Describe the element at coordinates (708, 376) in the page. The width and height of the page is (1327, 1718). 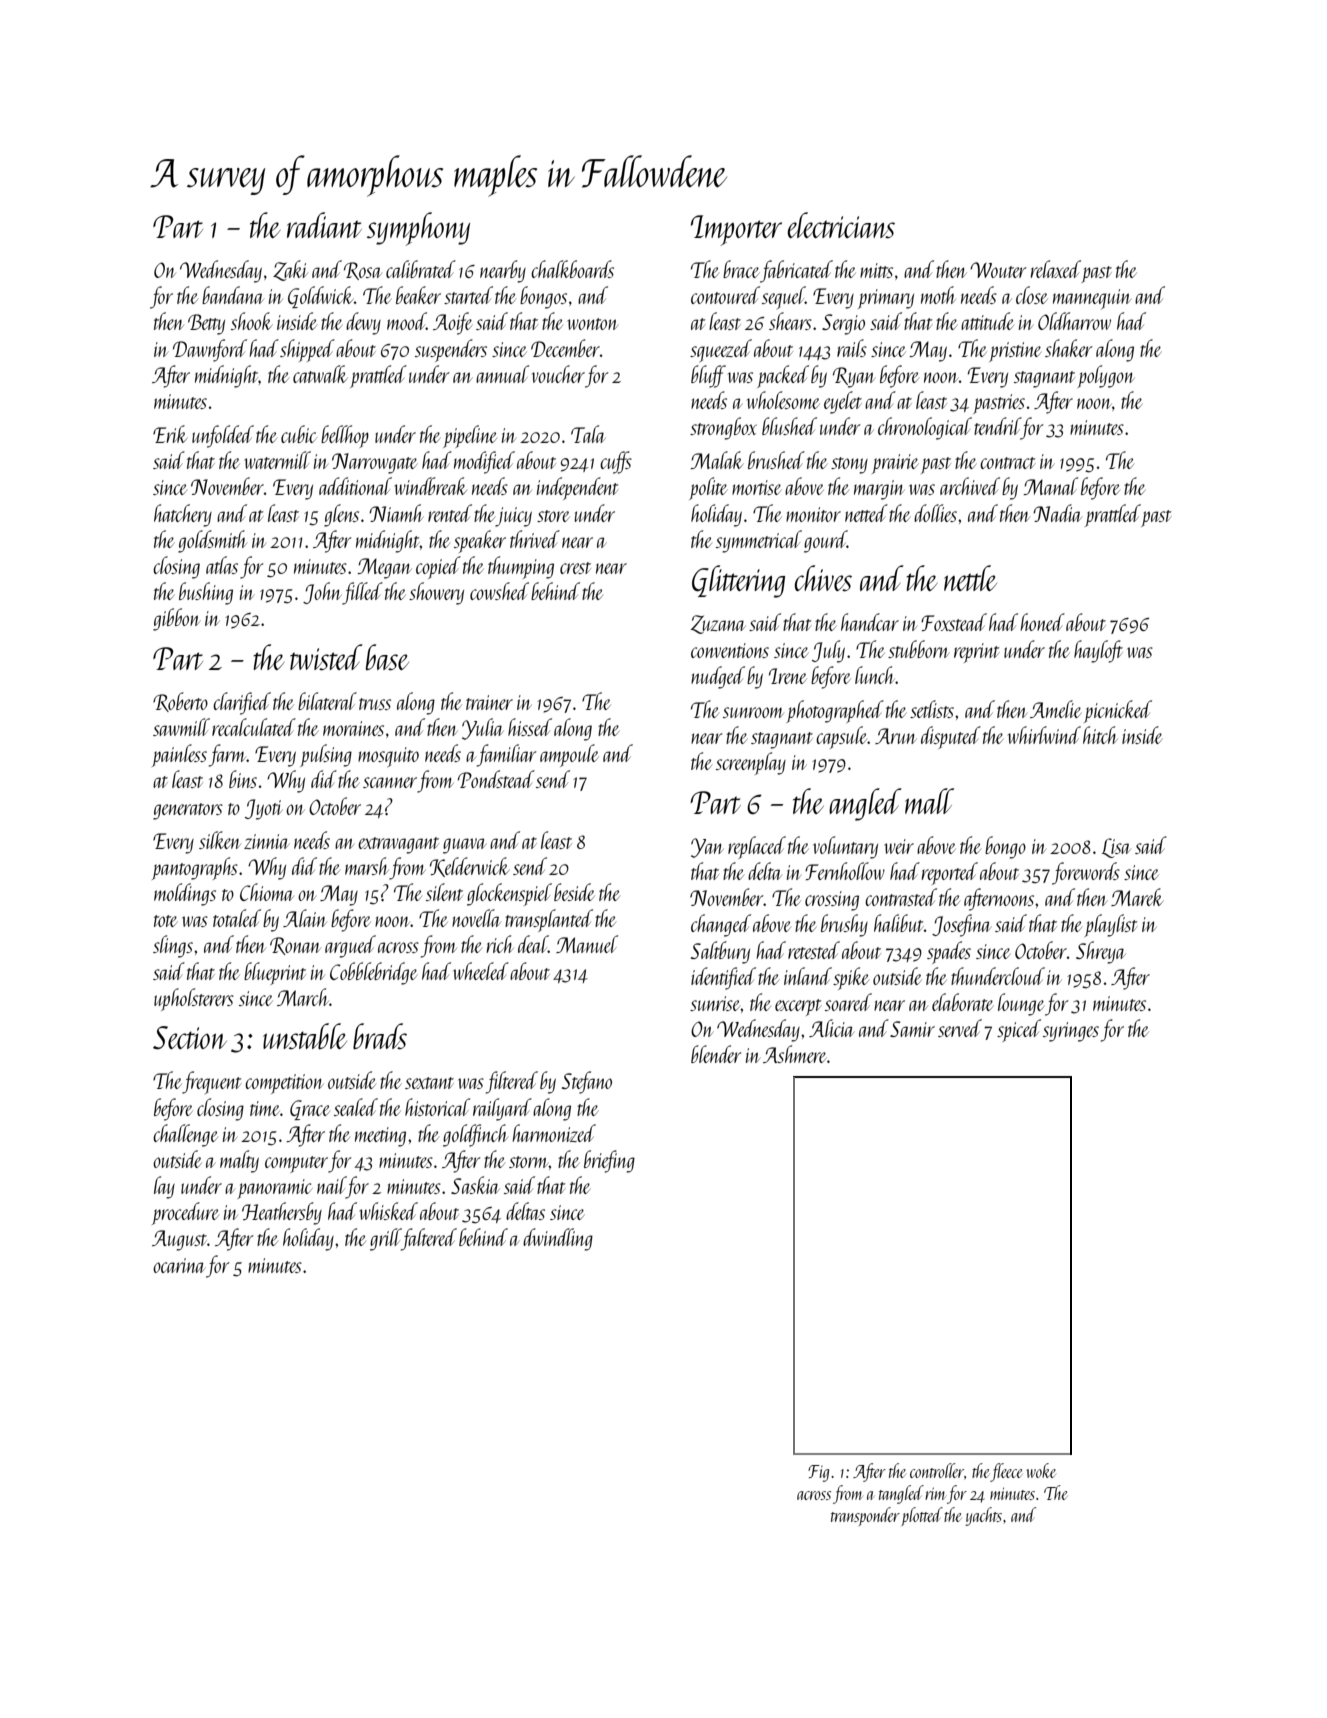
I see `bluff` at that location.
